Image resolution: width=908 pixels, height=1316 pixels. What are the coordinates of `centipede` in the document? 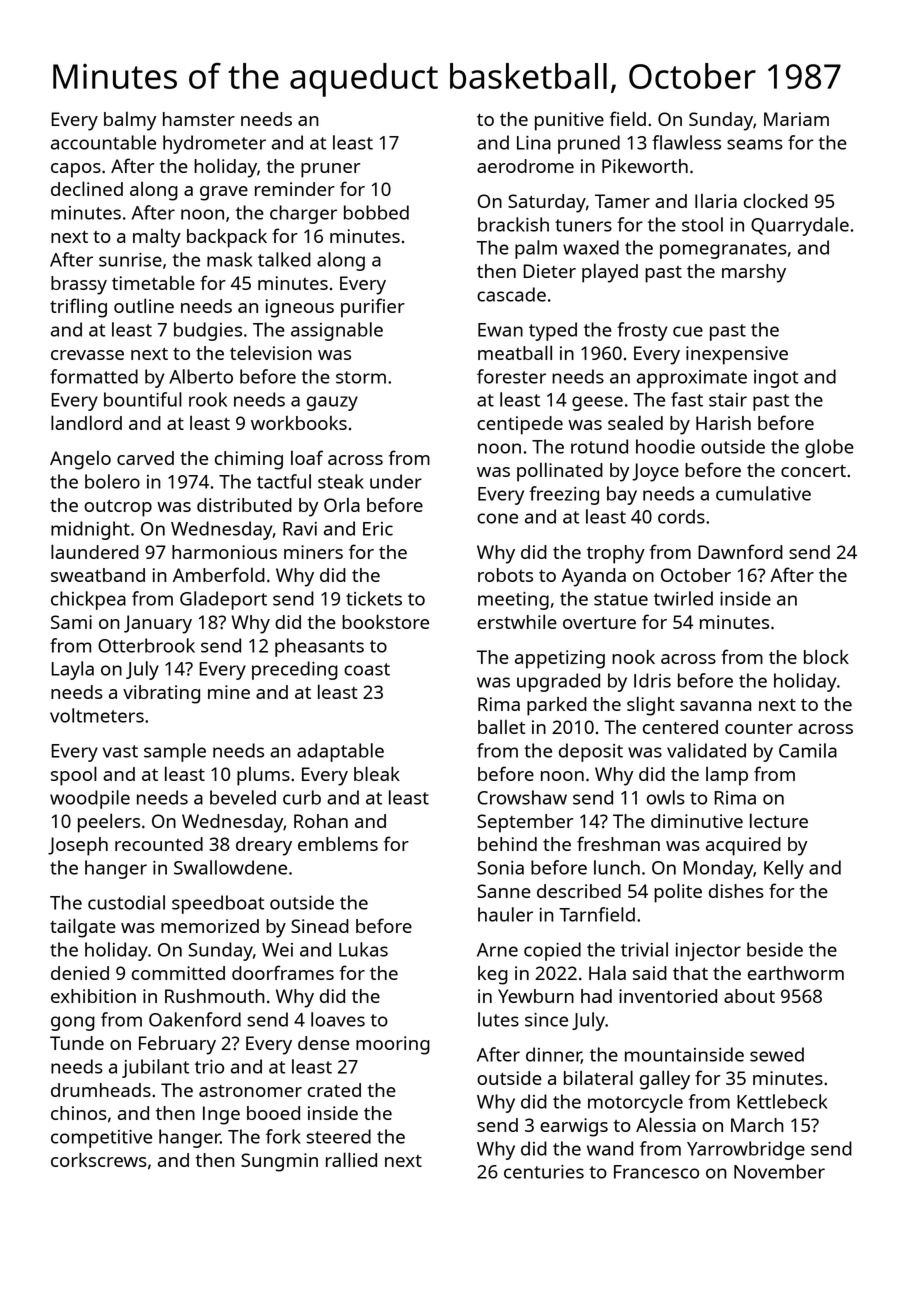 It's located at (520, 425).
